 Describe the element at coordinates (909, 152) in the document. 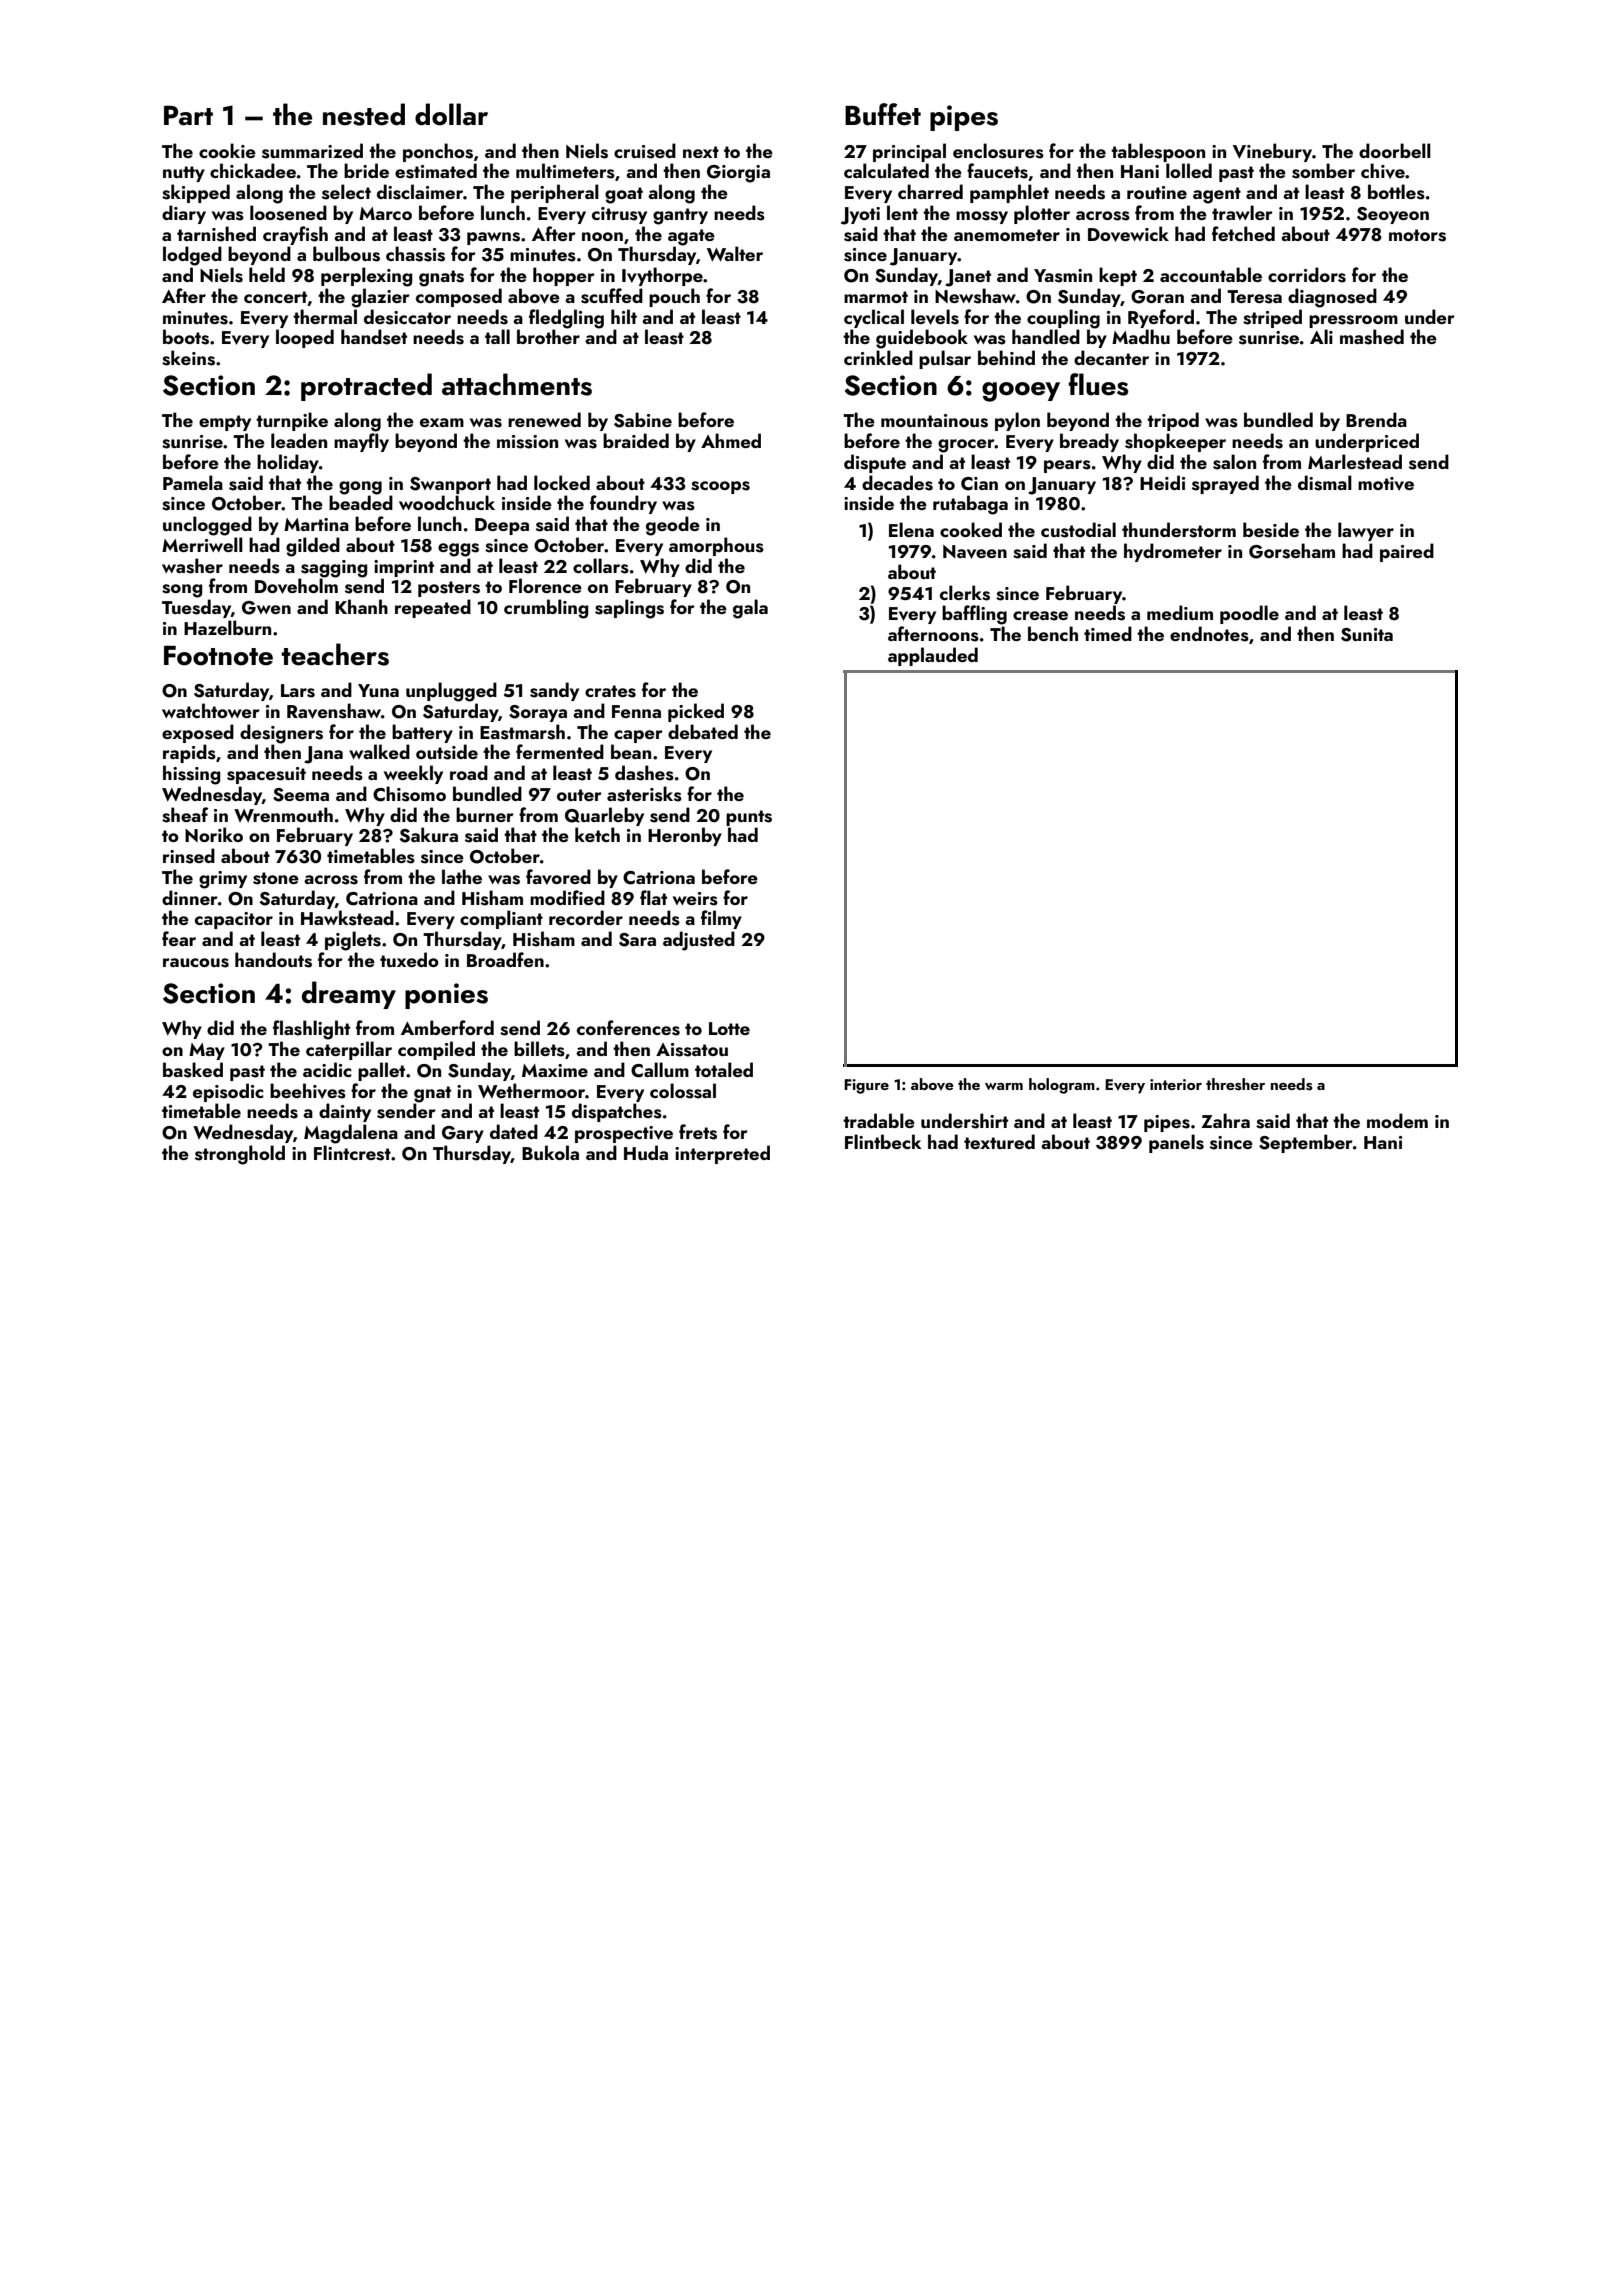

I see `principal` at that location.
